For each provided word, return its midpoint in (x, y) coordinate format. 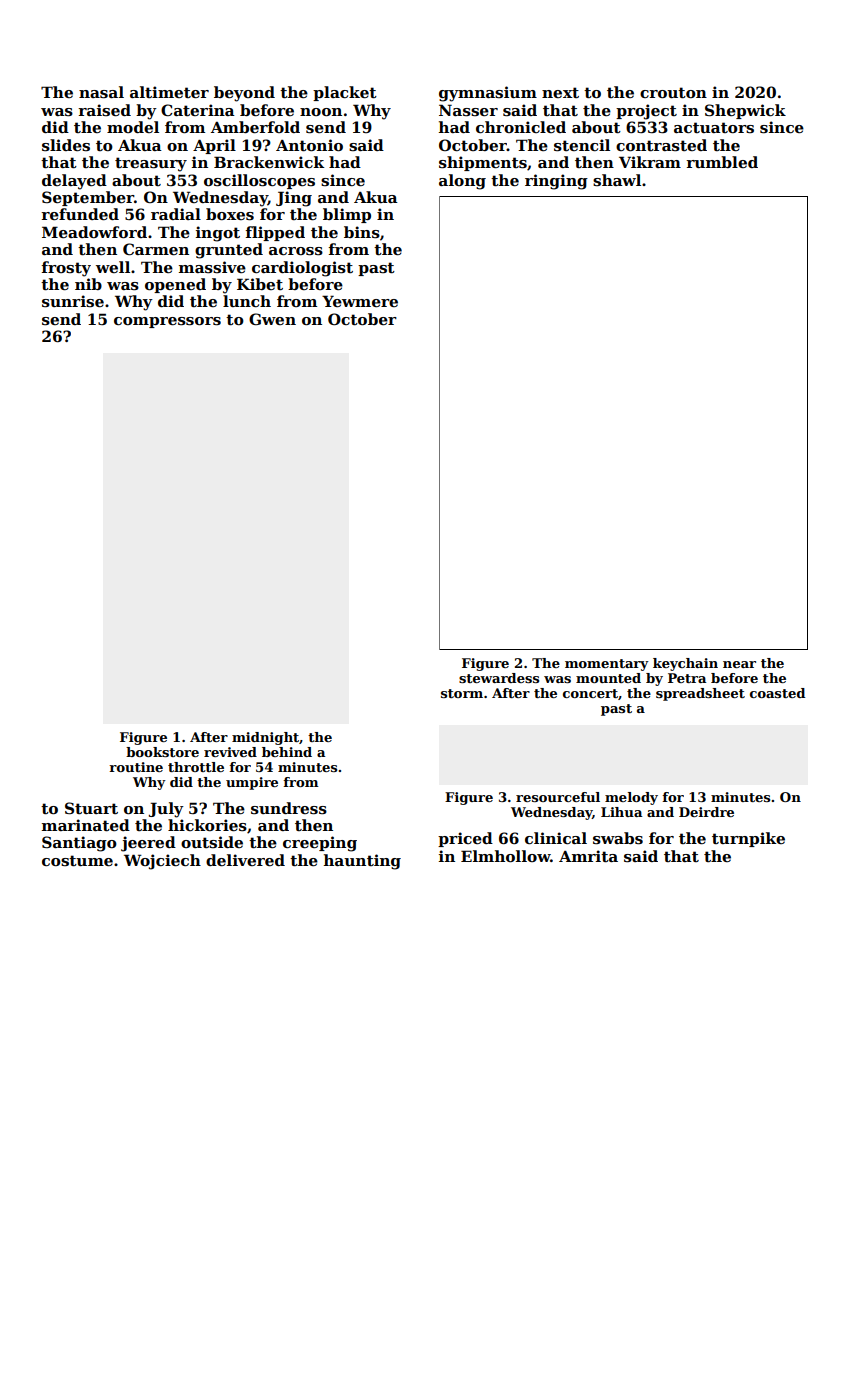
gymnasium (488, 94)
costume (77, 860)
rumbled (722, 162)
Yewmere (360, 301)
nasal (101, 92)
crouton (673, 92)
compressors (167, 322)
